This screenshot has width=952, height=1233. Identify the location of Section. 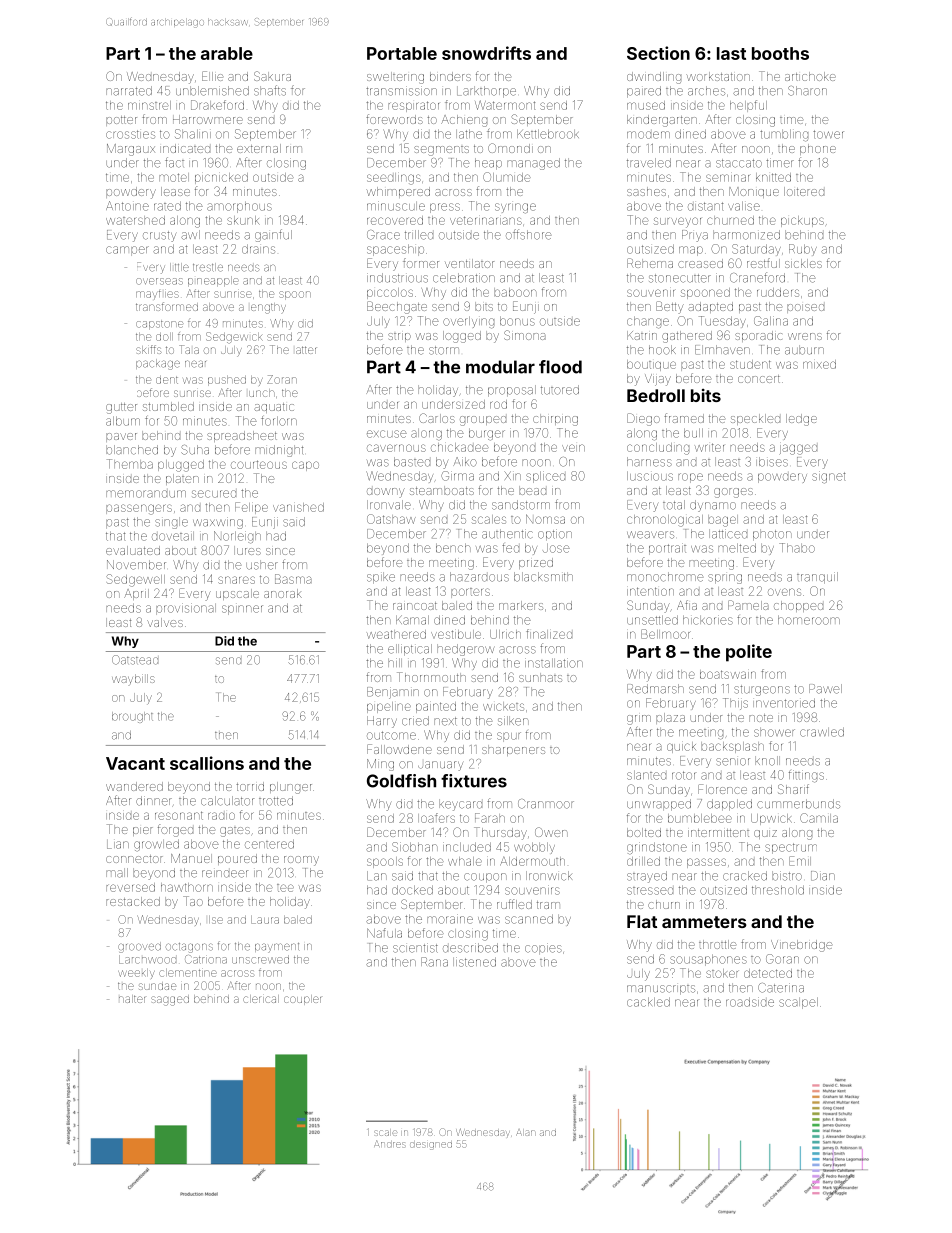
(658, 53).
